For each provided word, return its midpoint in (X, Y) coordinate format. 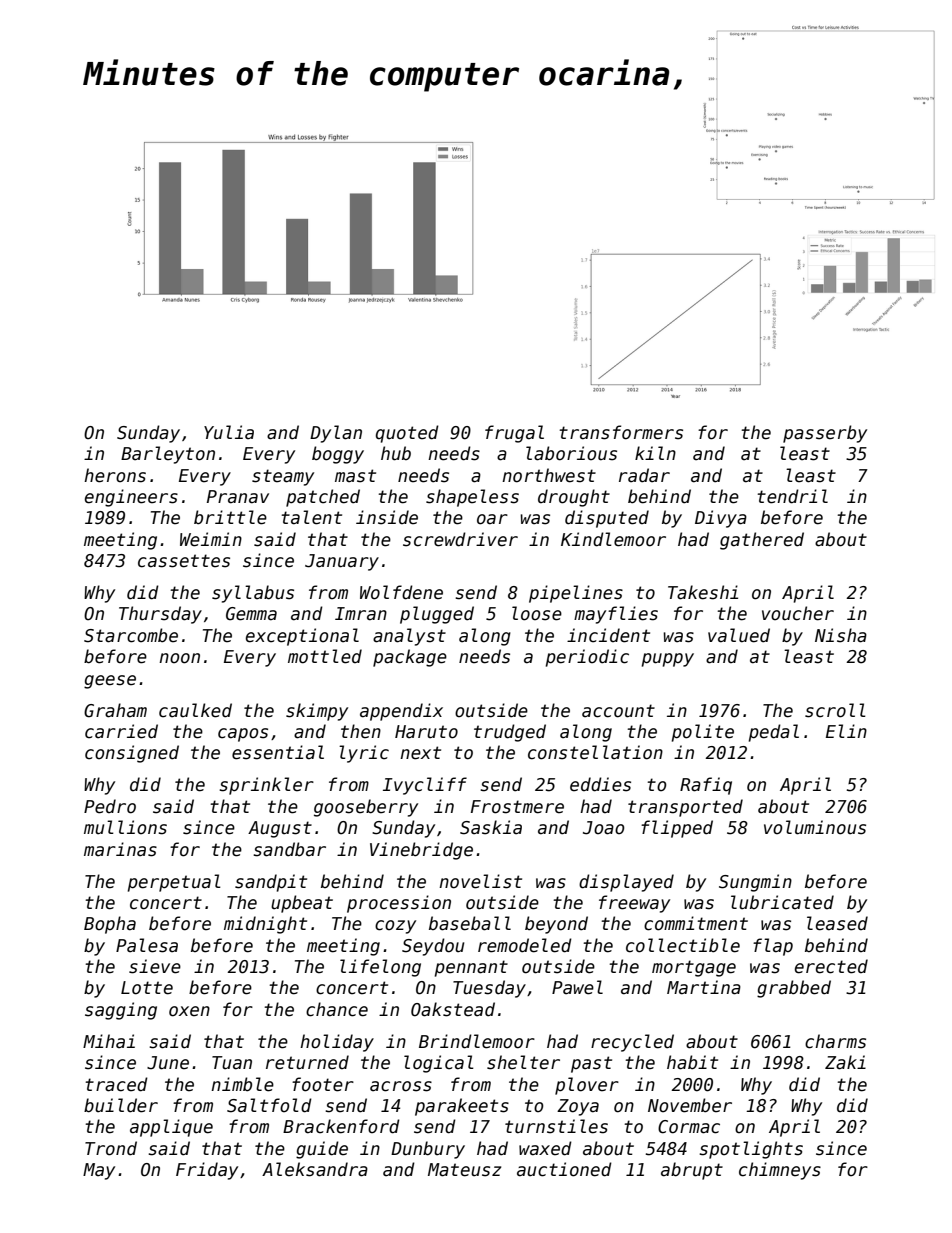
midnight (265, 925)
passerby (825, 434)
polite (703, 733)
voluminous (815, 827)
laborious (571, 453)
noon (179, 658)
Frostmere (517, 807)
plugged (437, 615)
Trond (111, 1148)
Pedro (110, 806)
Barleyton (168, 455)
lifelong (380, 968)
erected (831, 966)
